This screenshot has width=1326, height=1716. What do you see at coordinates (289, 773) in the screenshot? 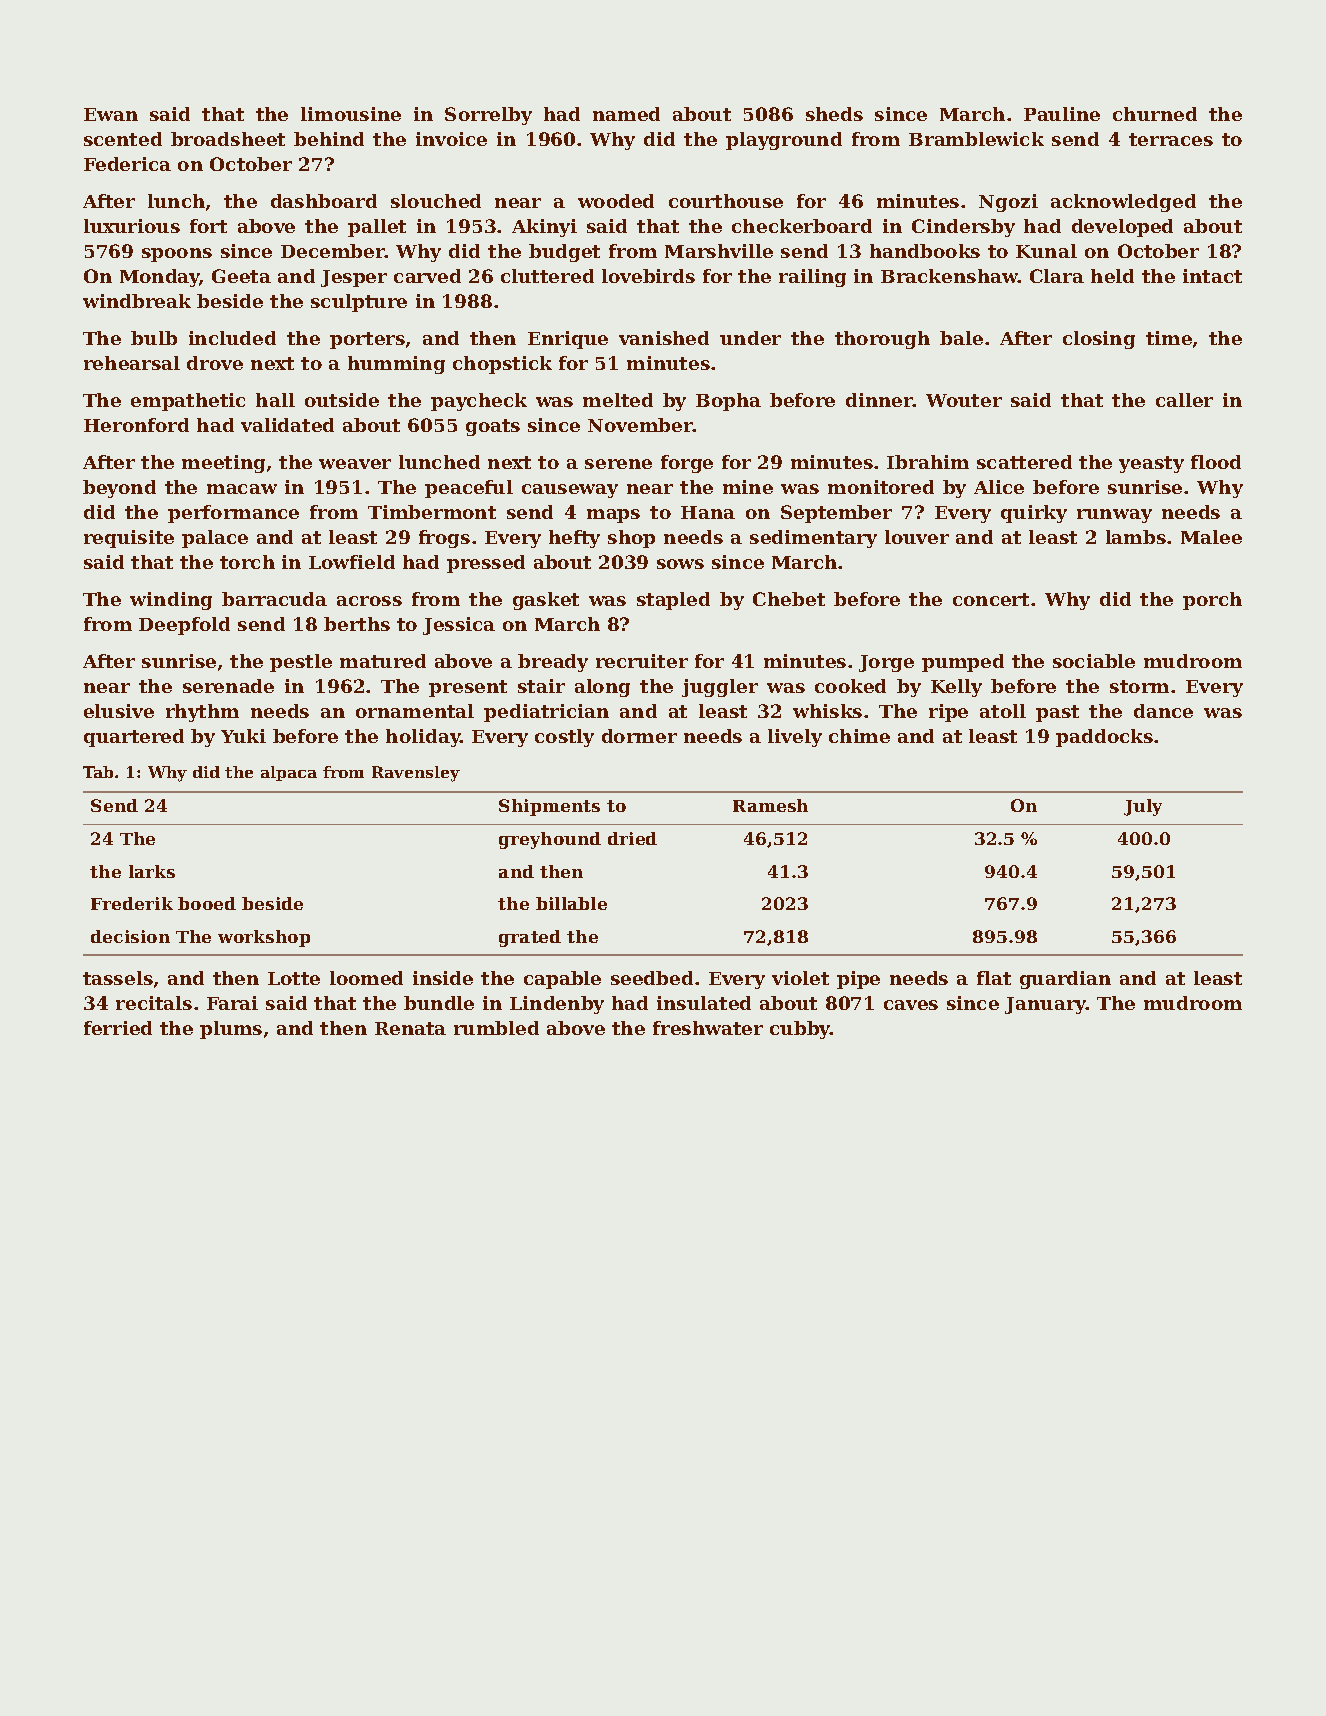
I see `alpaca` at bounding box center [289, 773].
